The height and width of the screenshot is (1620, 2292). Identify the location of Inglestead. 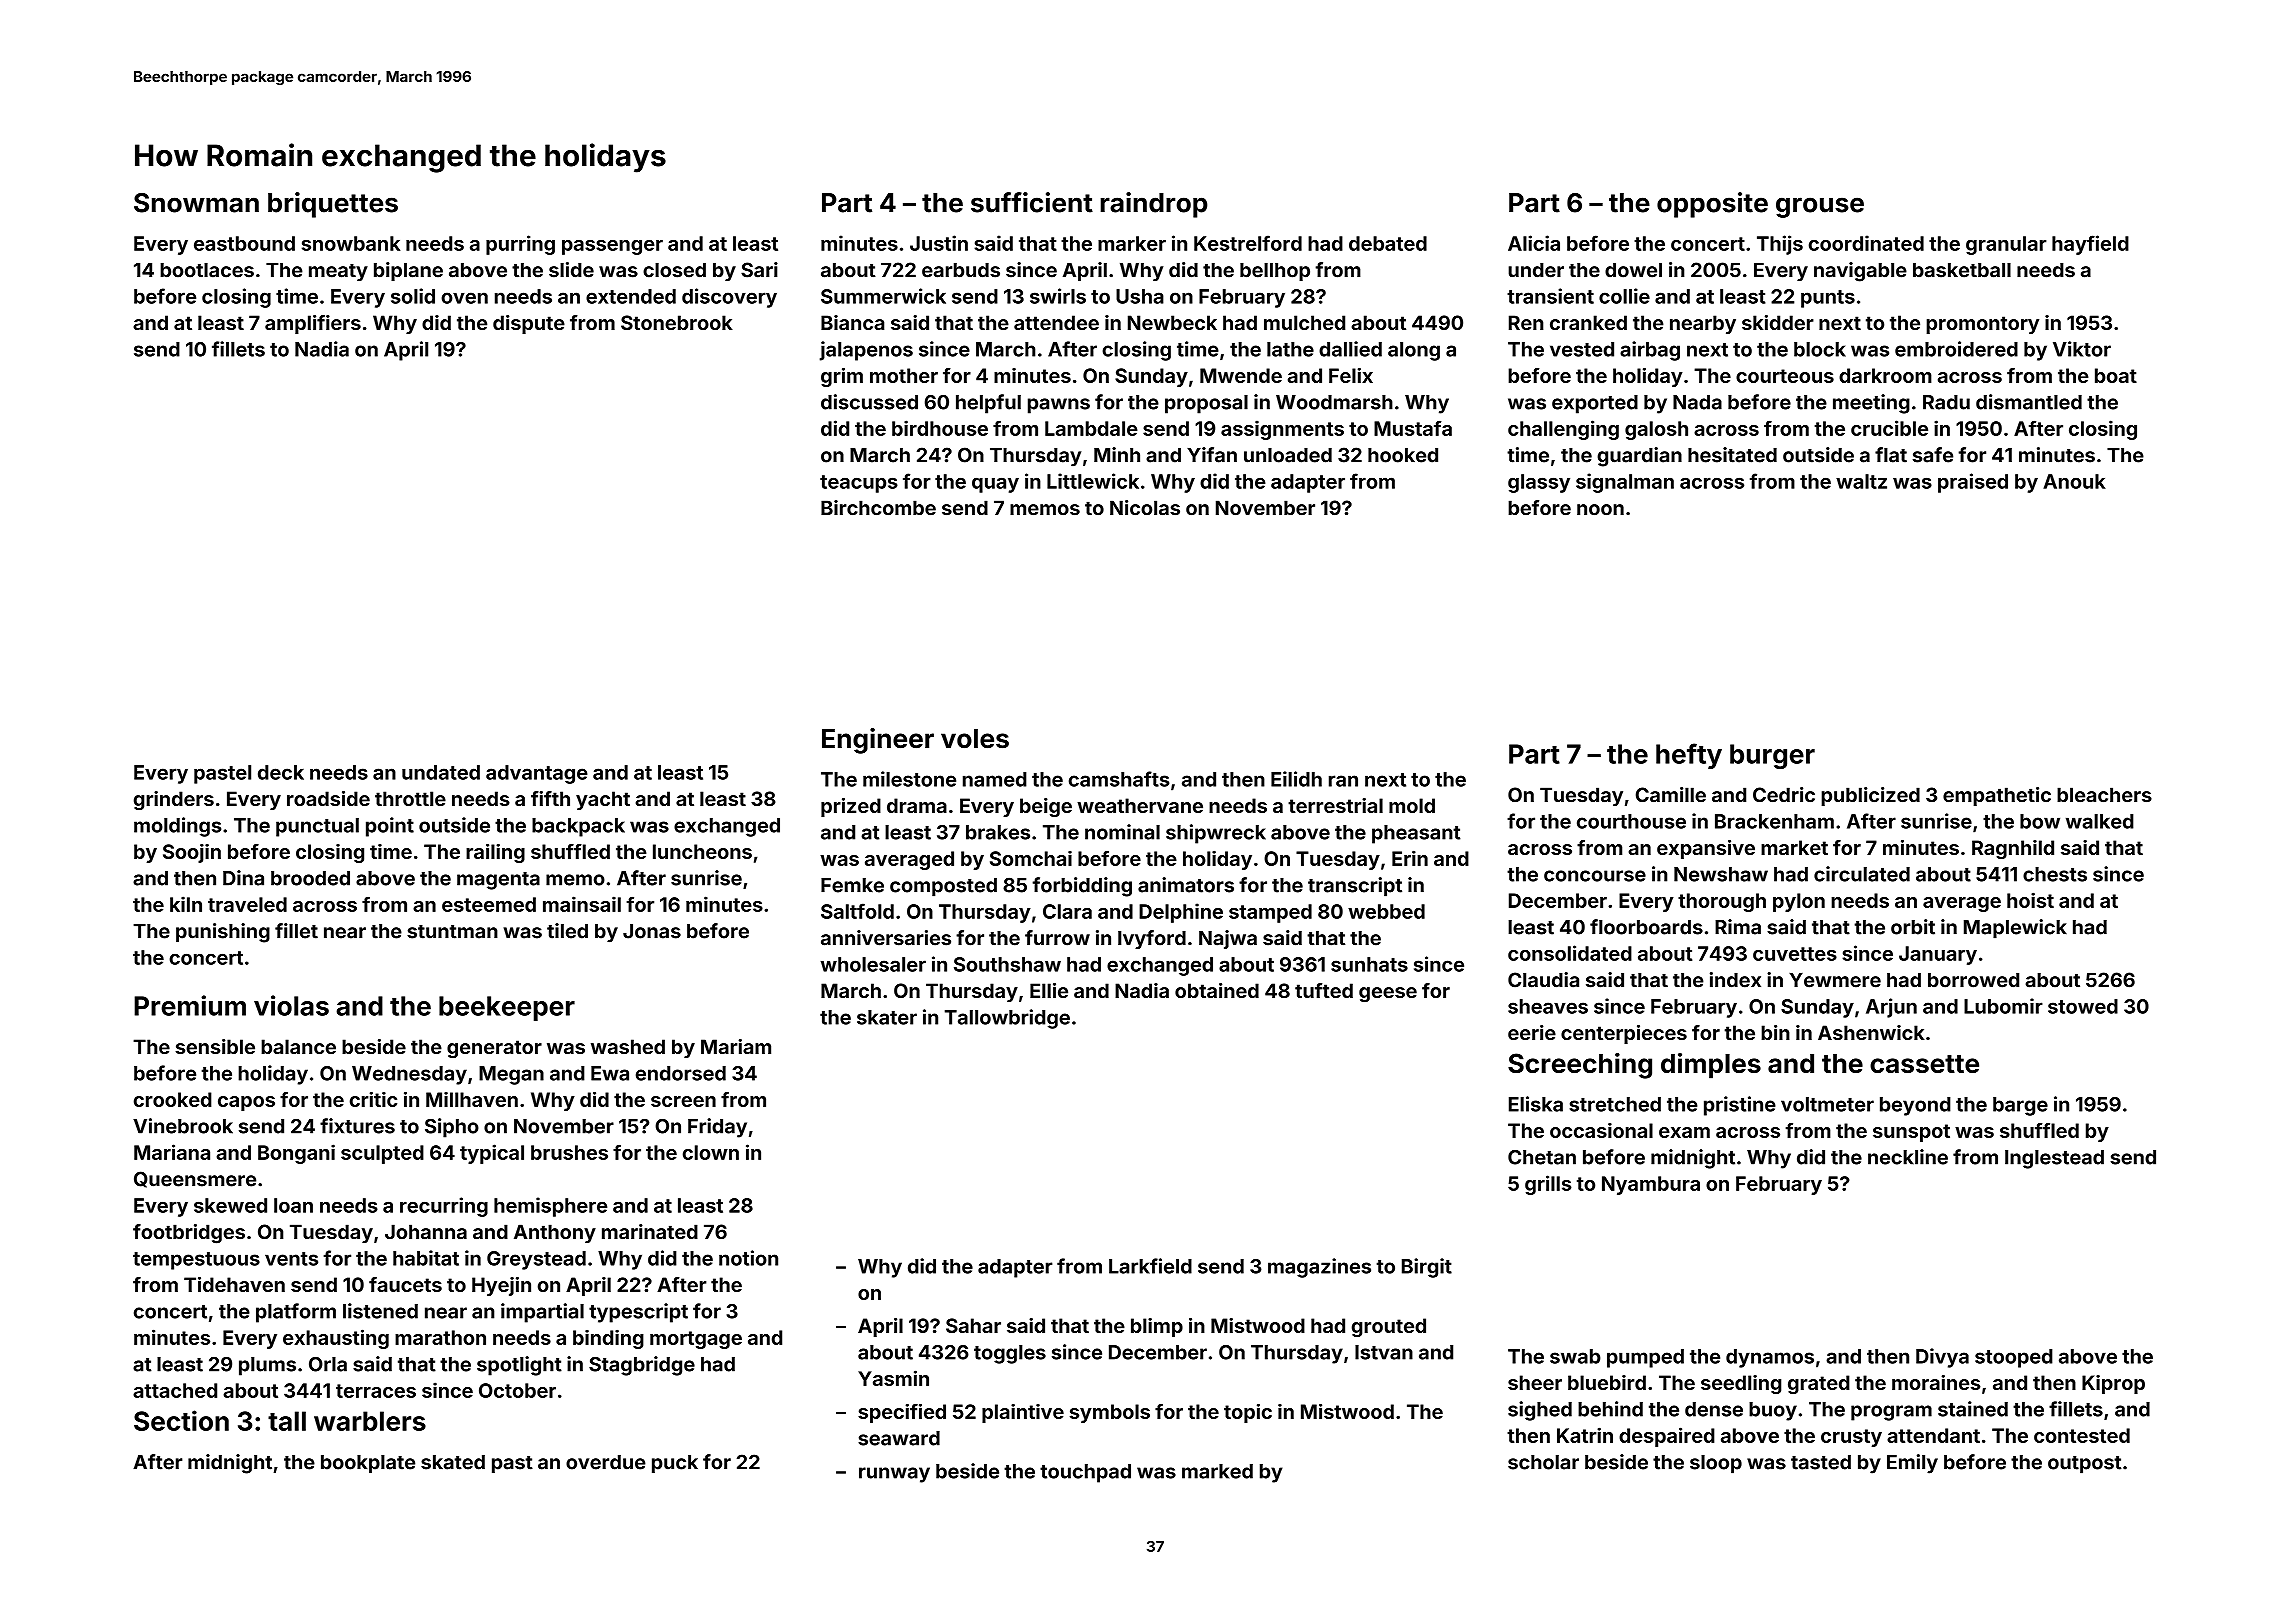
(2054, 1159).
